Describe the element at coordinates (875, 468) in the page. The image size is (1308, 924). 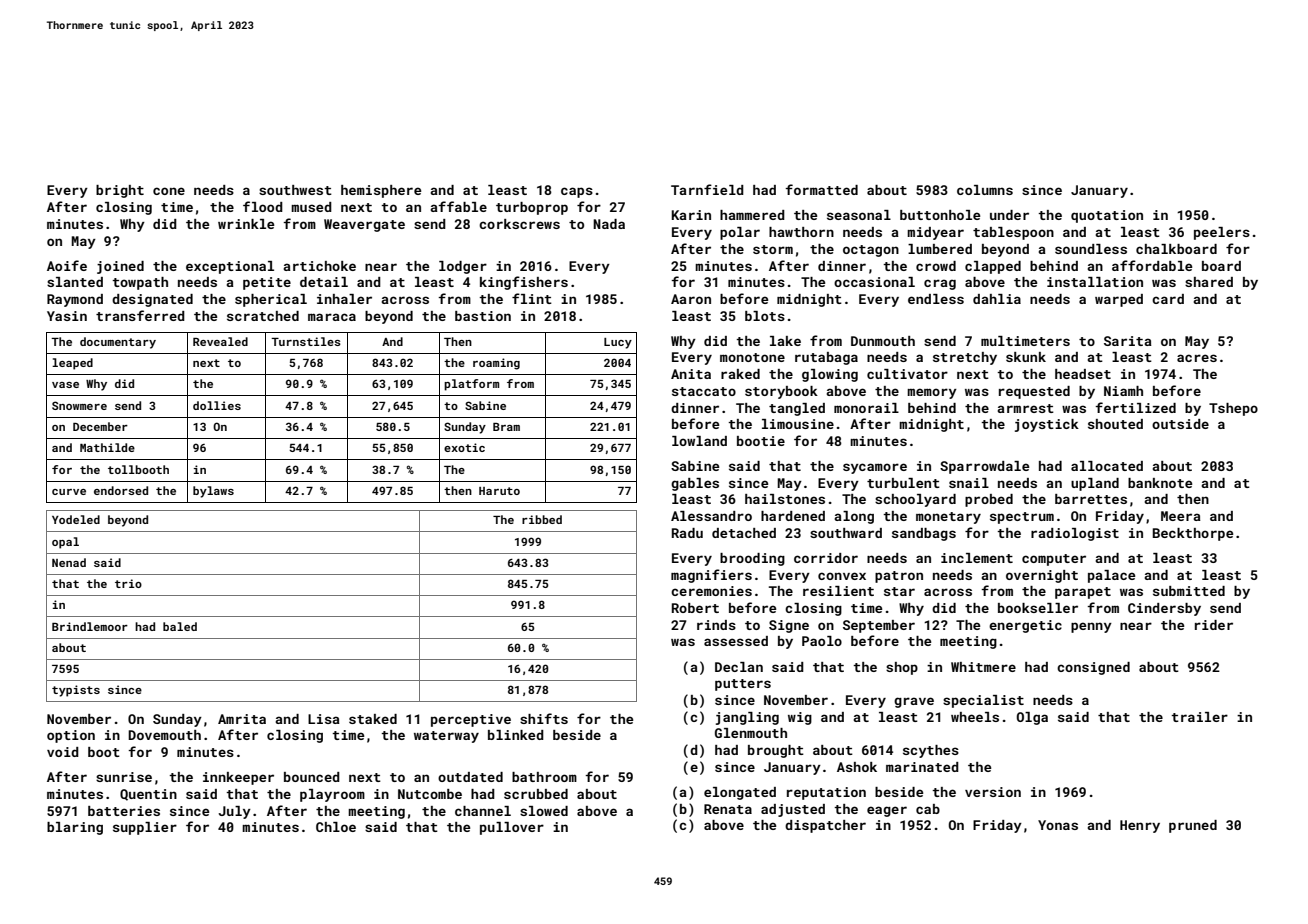
I see `sycamore` at that location.
